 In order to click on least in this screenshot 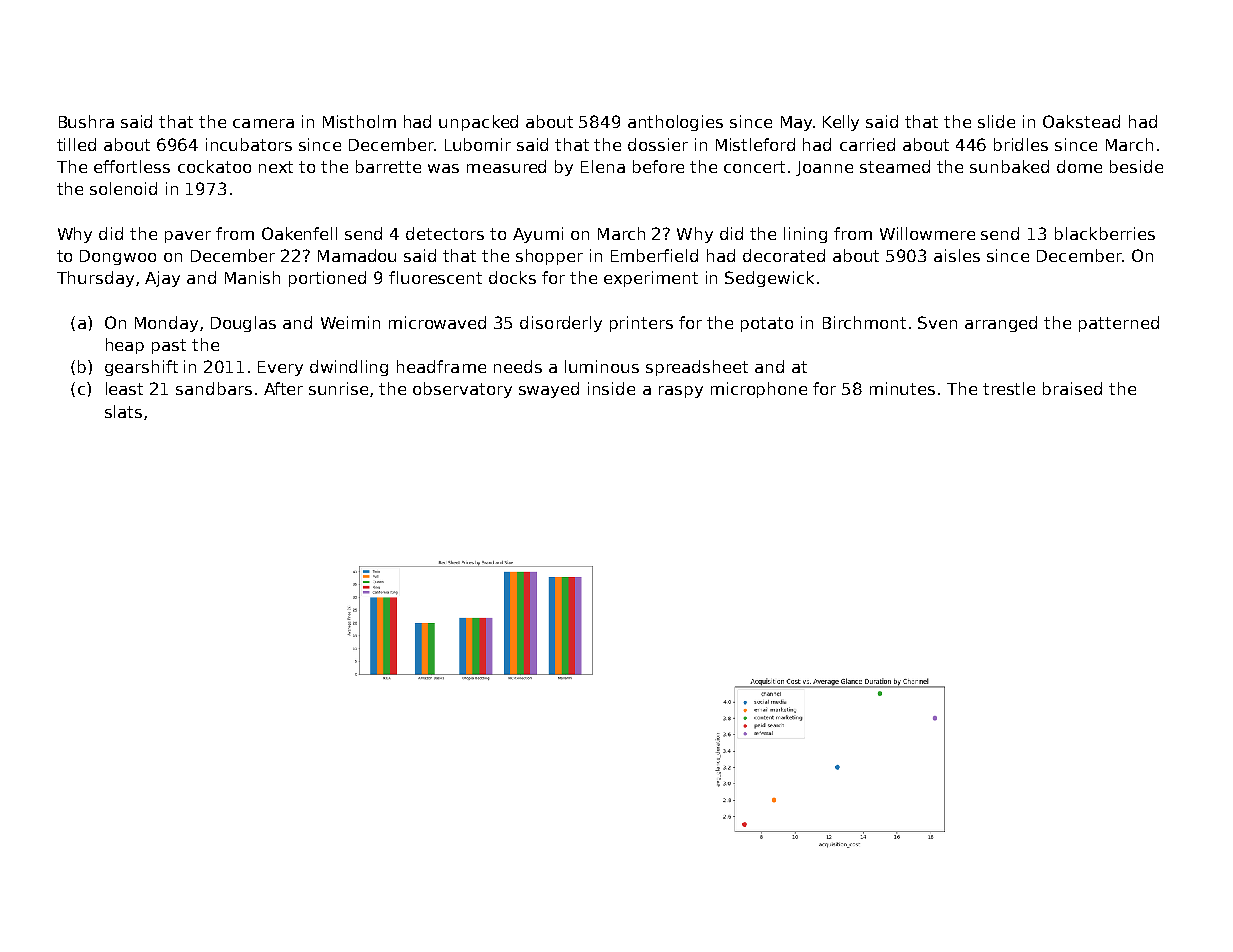, I will do `click(124, 388)`.
